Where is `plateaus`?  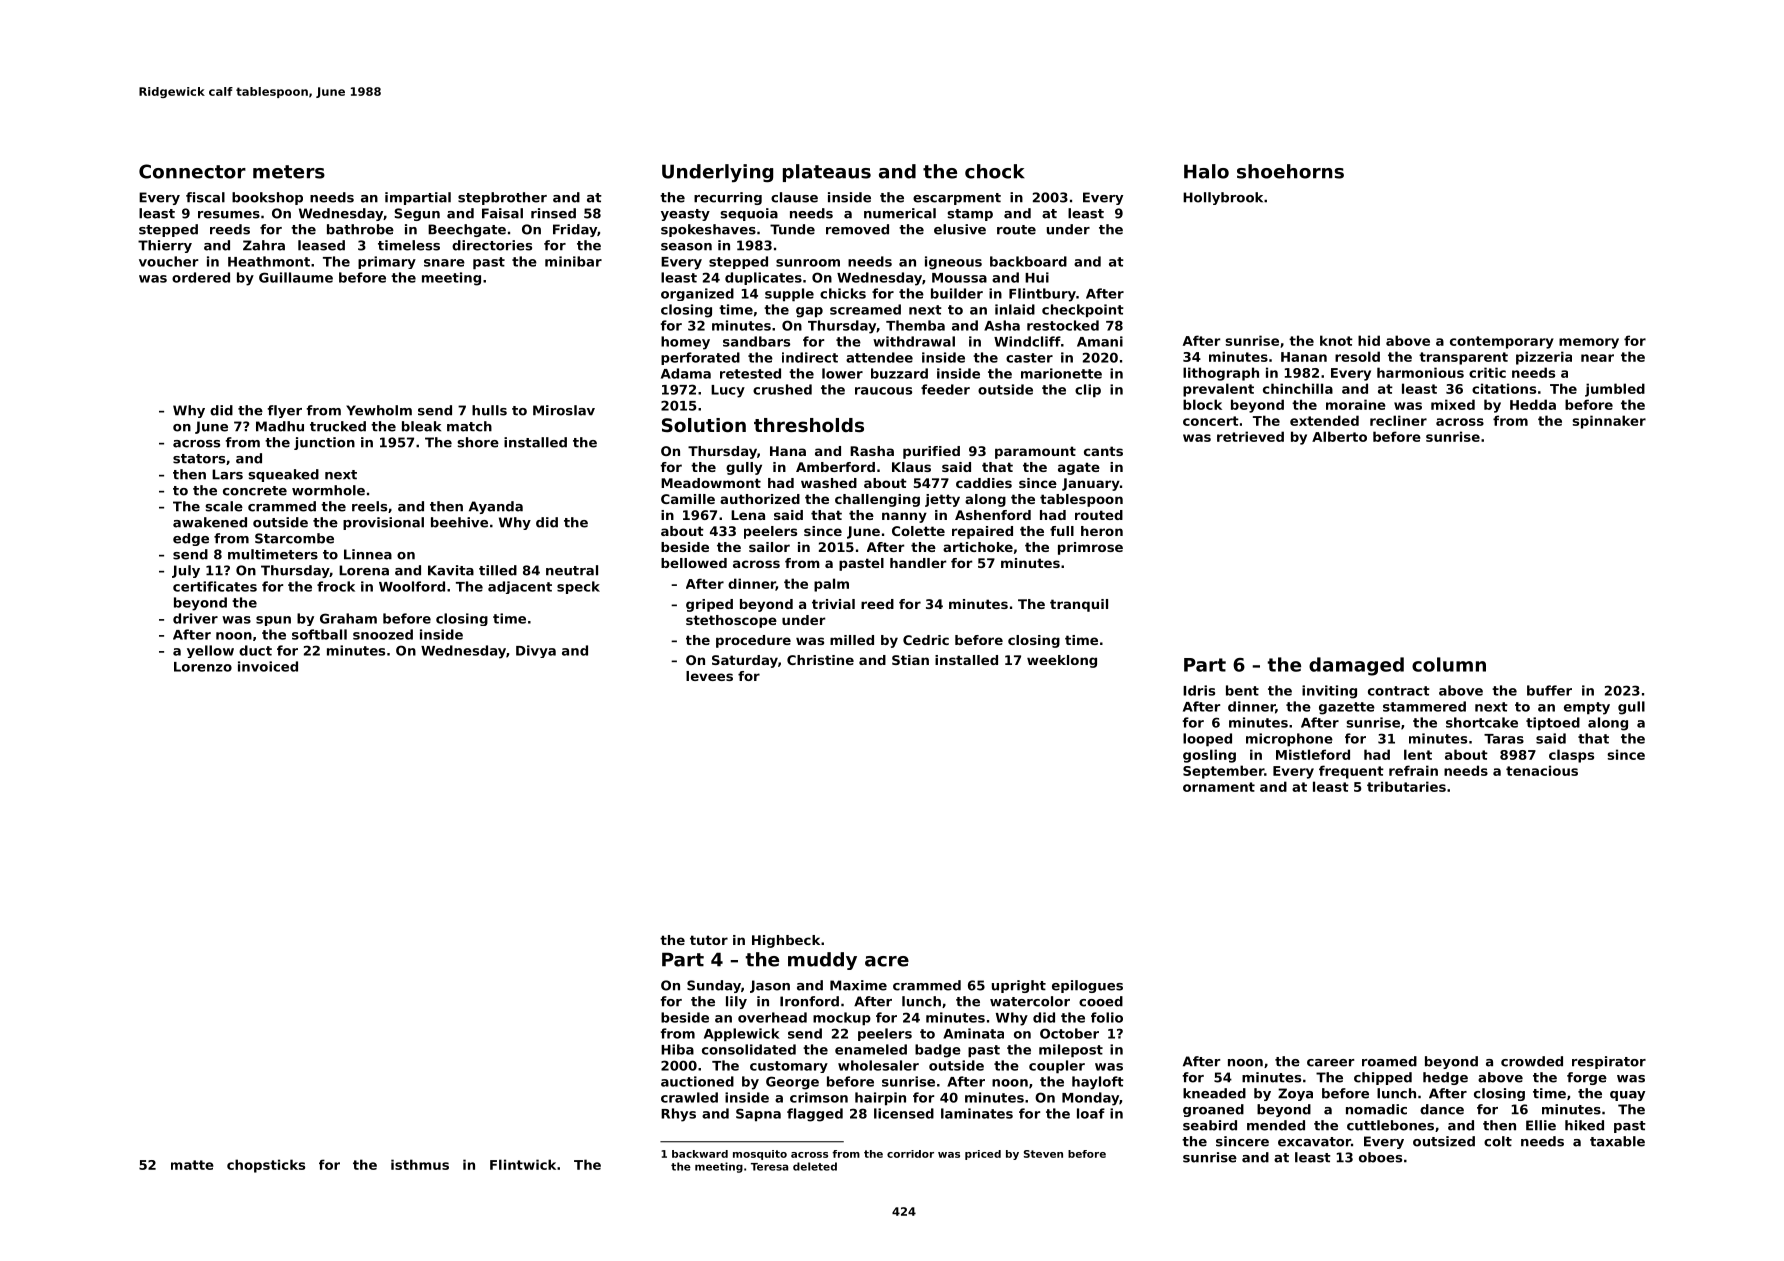
plateaus is located at coordinates (827, 173).
